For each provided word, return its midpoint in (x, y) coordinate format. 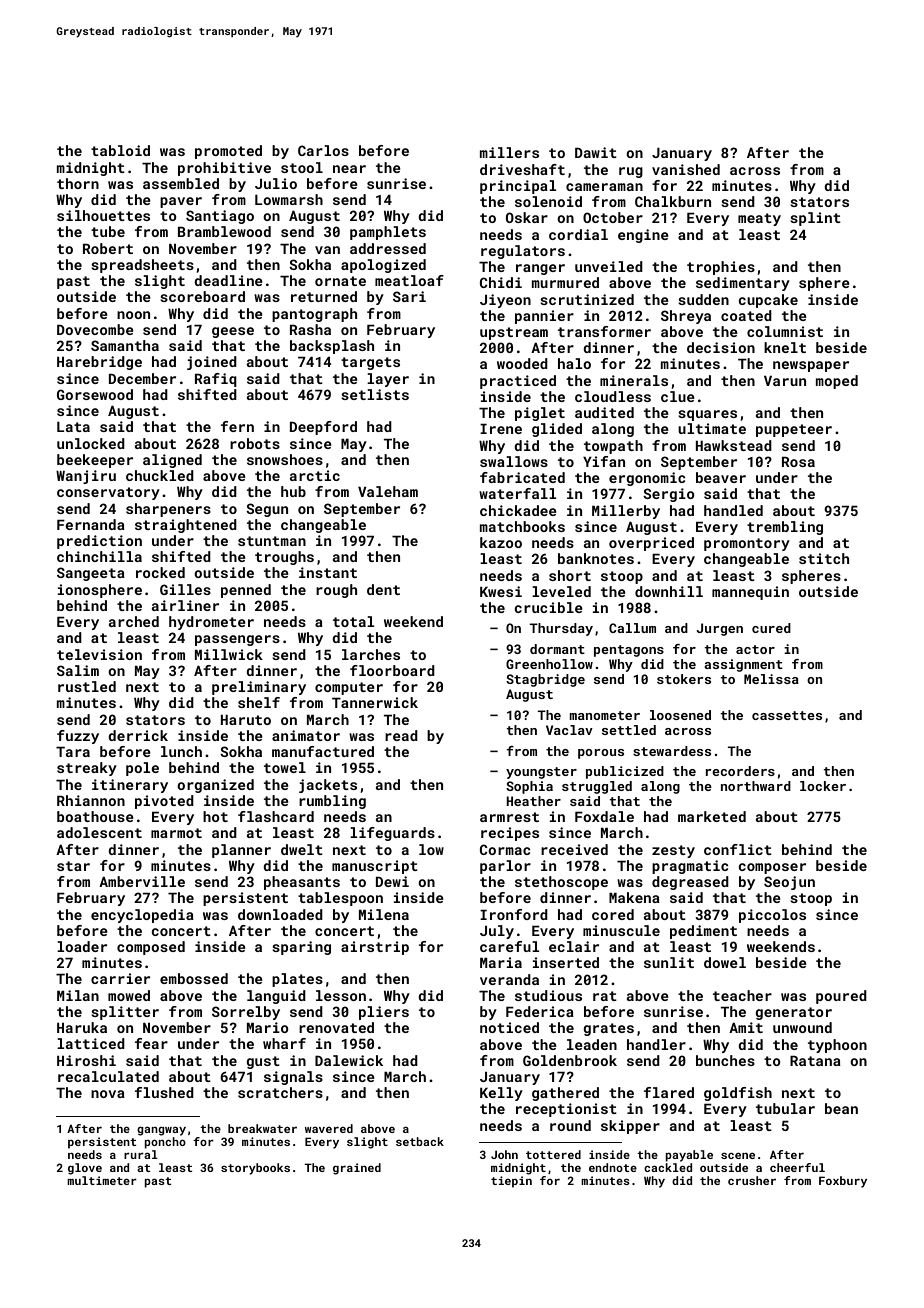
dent (383, 589)
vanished (686, 169)
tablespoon (340, 899)
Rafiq (216, 380)
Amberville (142, 881)
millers (509, 152)
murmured (565, 282)
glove (85, 1169)
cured (771, 628)
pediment (703, 932)
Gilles (185, 589)
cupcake (768, 301)
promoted (228, 152)
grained (357, 1169)
